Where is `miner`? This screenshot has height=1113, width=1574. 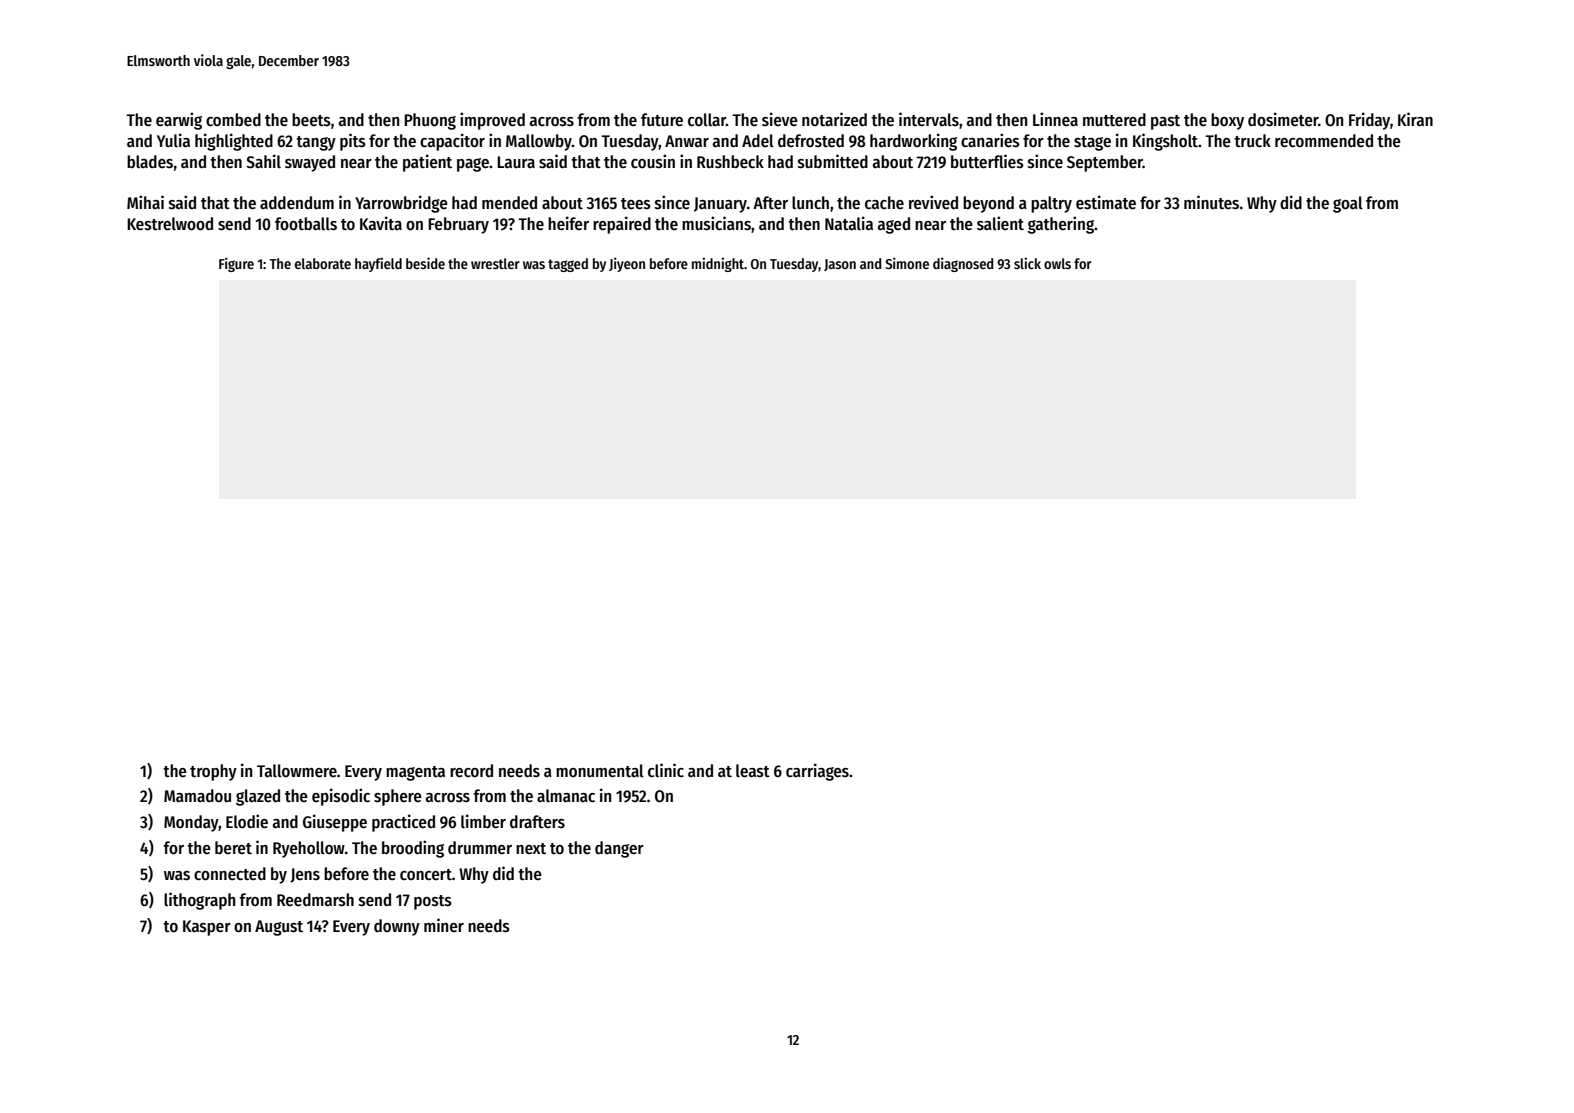
miner is located at coordinates (444, 925).
